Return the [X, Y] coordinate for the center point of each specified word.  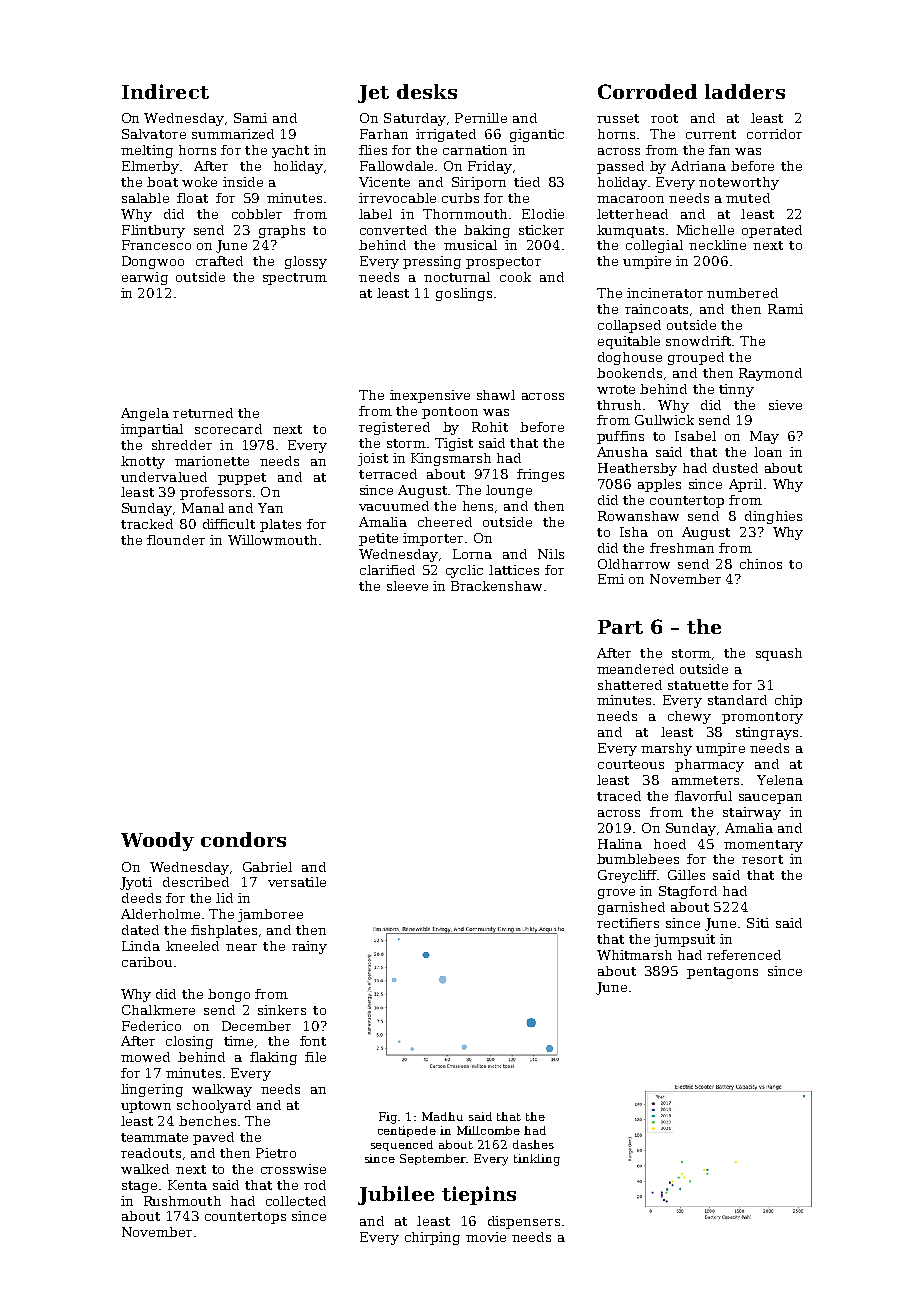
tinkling [537, 1160]
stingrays [767, 733]
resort [762, 859]
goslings [464, 294]
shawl [496, 395]
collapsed [629, 326]
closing [189, 1042]
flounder [176, 540]
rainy [309, 947]
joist [373, 459]
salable [145, 198]
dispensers [524, 1222]
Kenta [187, 1185]
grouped [696, 358]
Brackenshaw [496, 586]
